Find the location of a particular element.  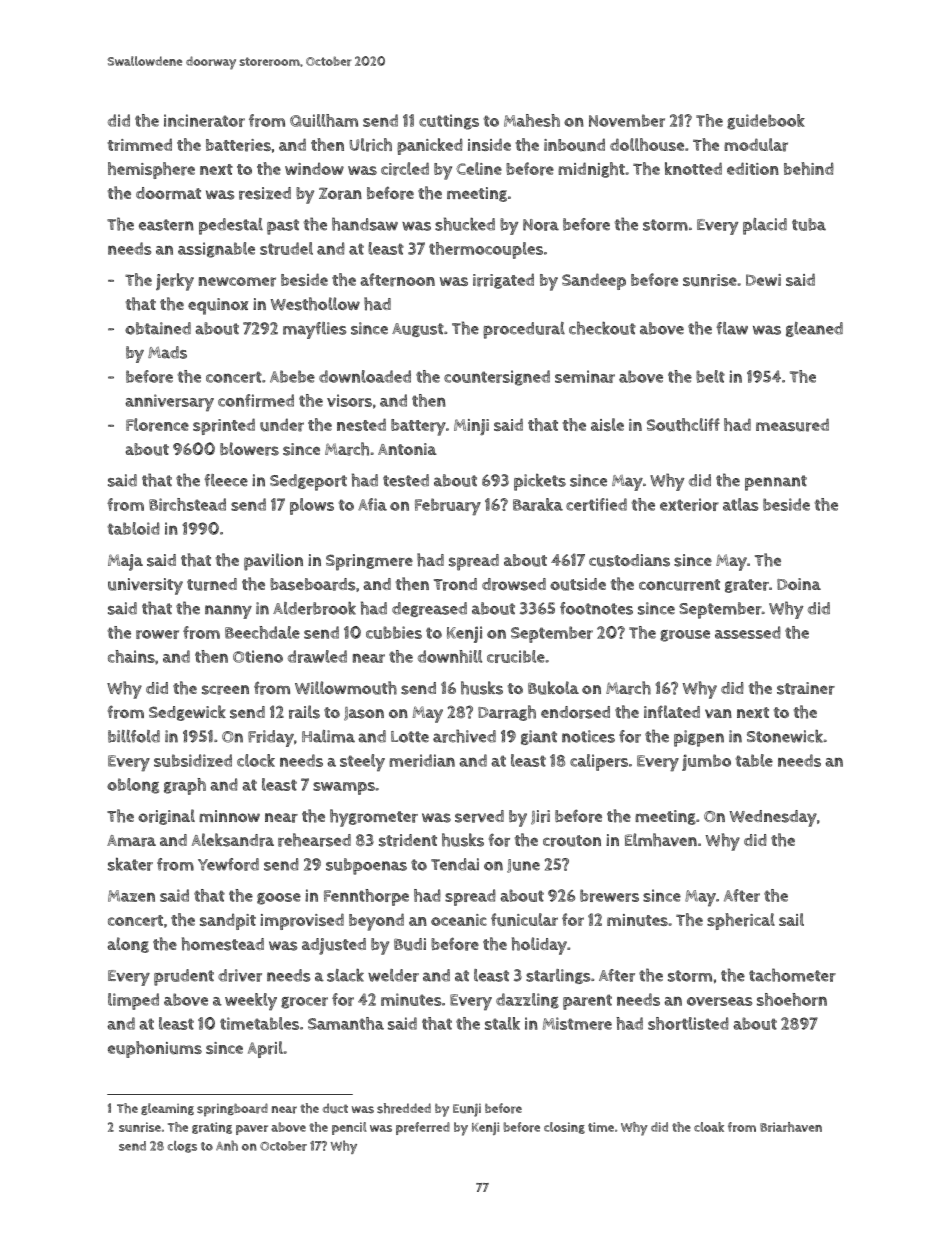

Dewi is located at coordinates (763, 280).
